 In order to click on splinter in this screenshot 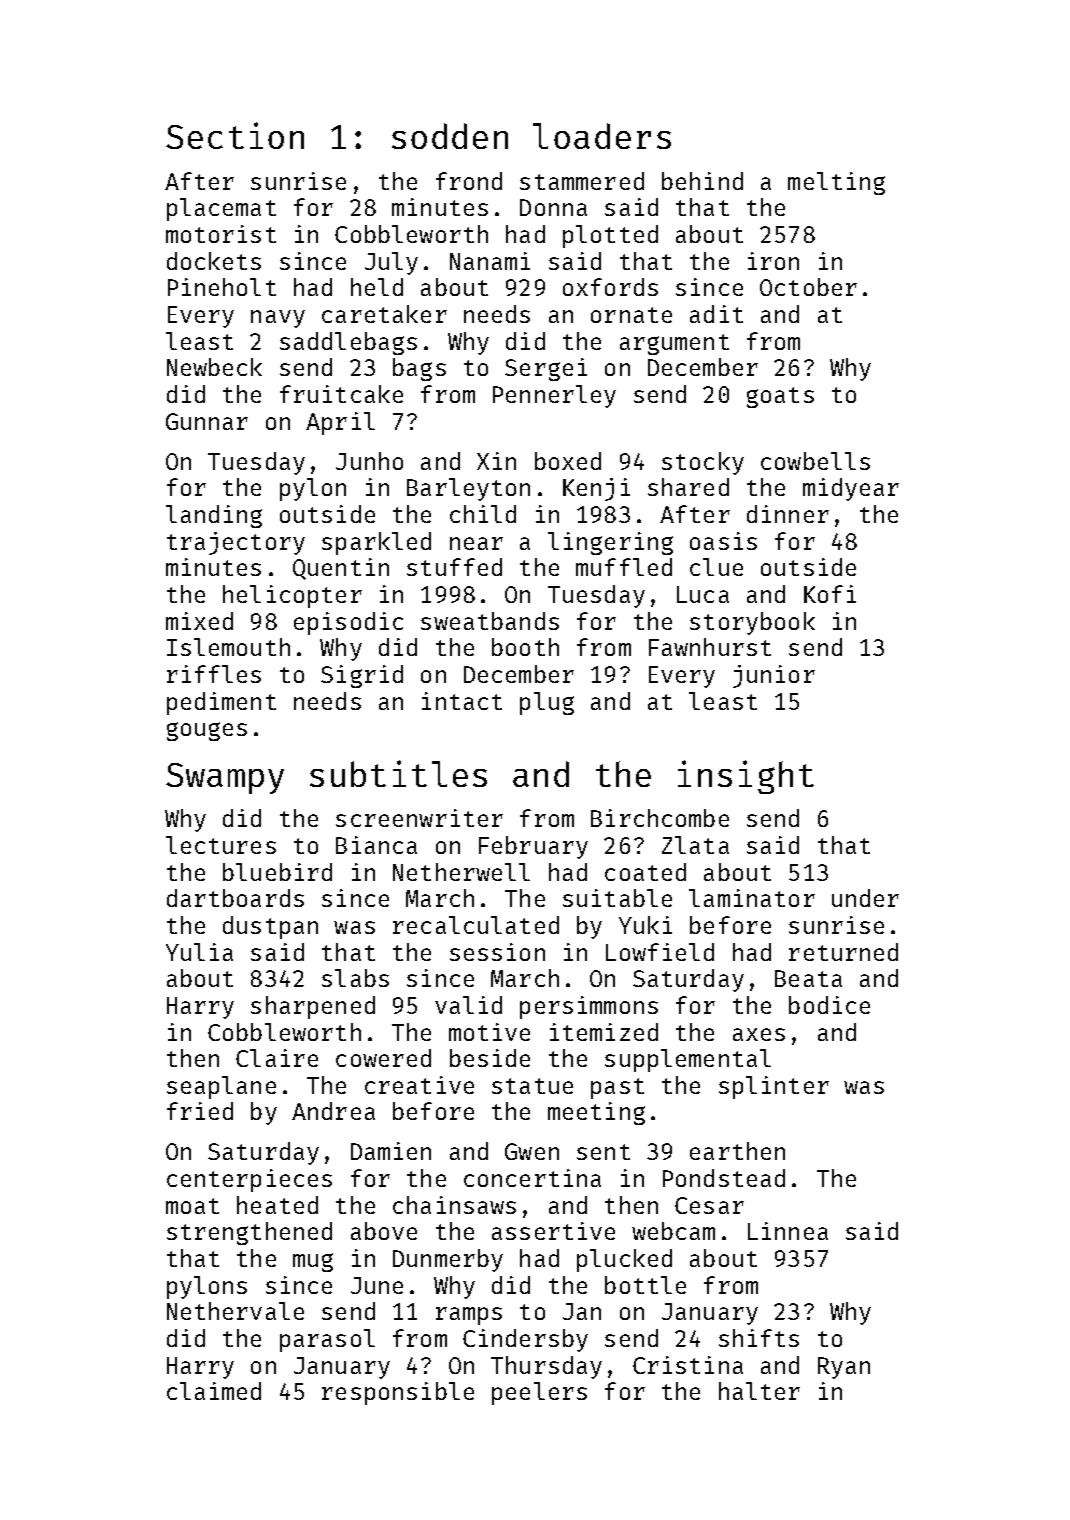, I will do `click(774, 1087)`.
